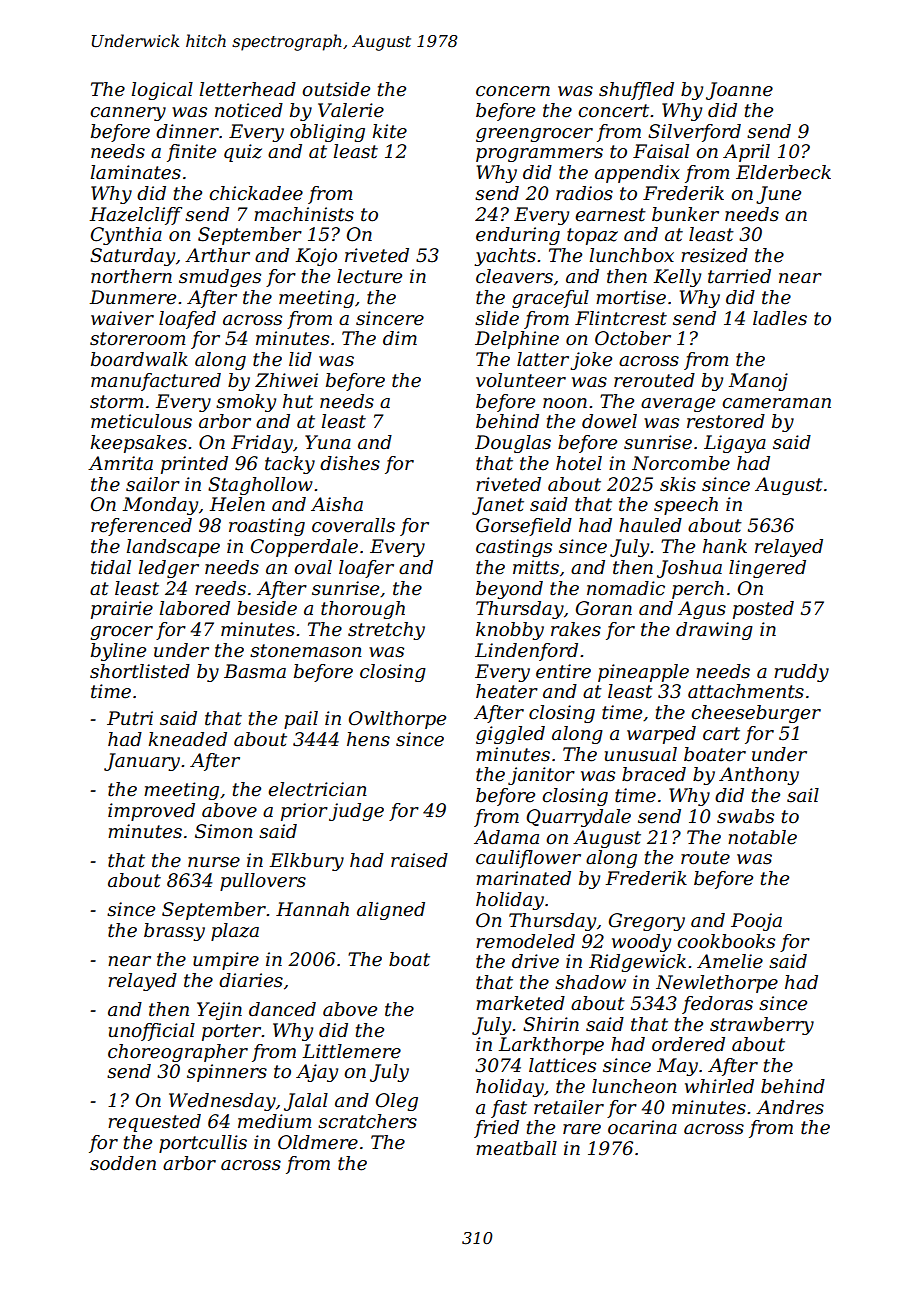 This document has height=1314, width=924. What do you see at coordinates (778, 195) in the document?
I see `June` at bounding box center [778, 195].
